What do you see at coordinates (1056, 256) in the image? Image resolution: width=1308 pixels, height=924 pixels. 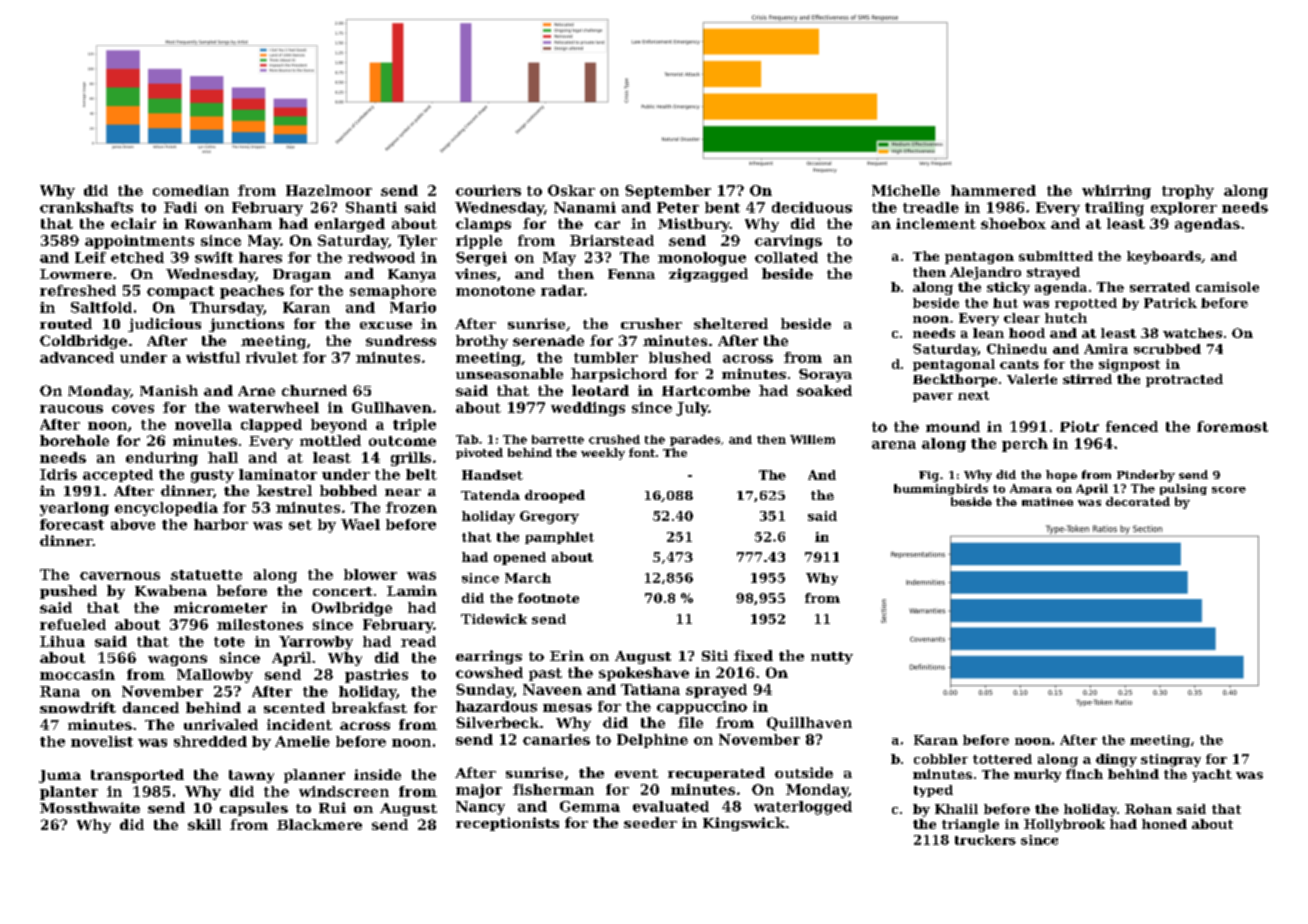 I see `submitted` at bounding box center [1056, 256].
